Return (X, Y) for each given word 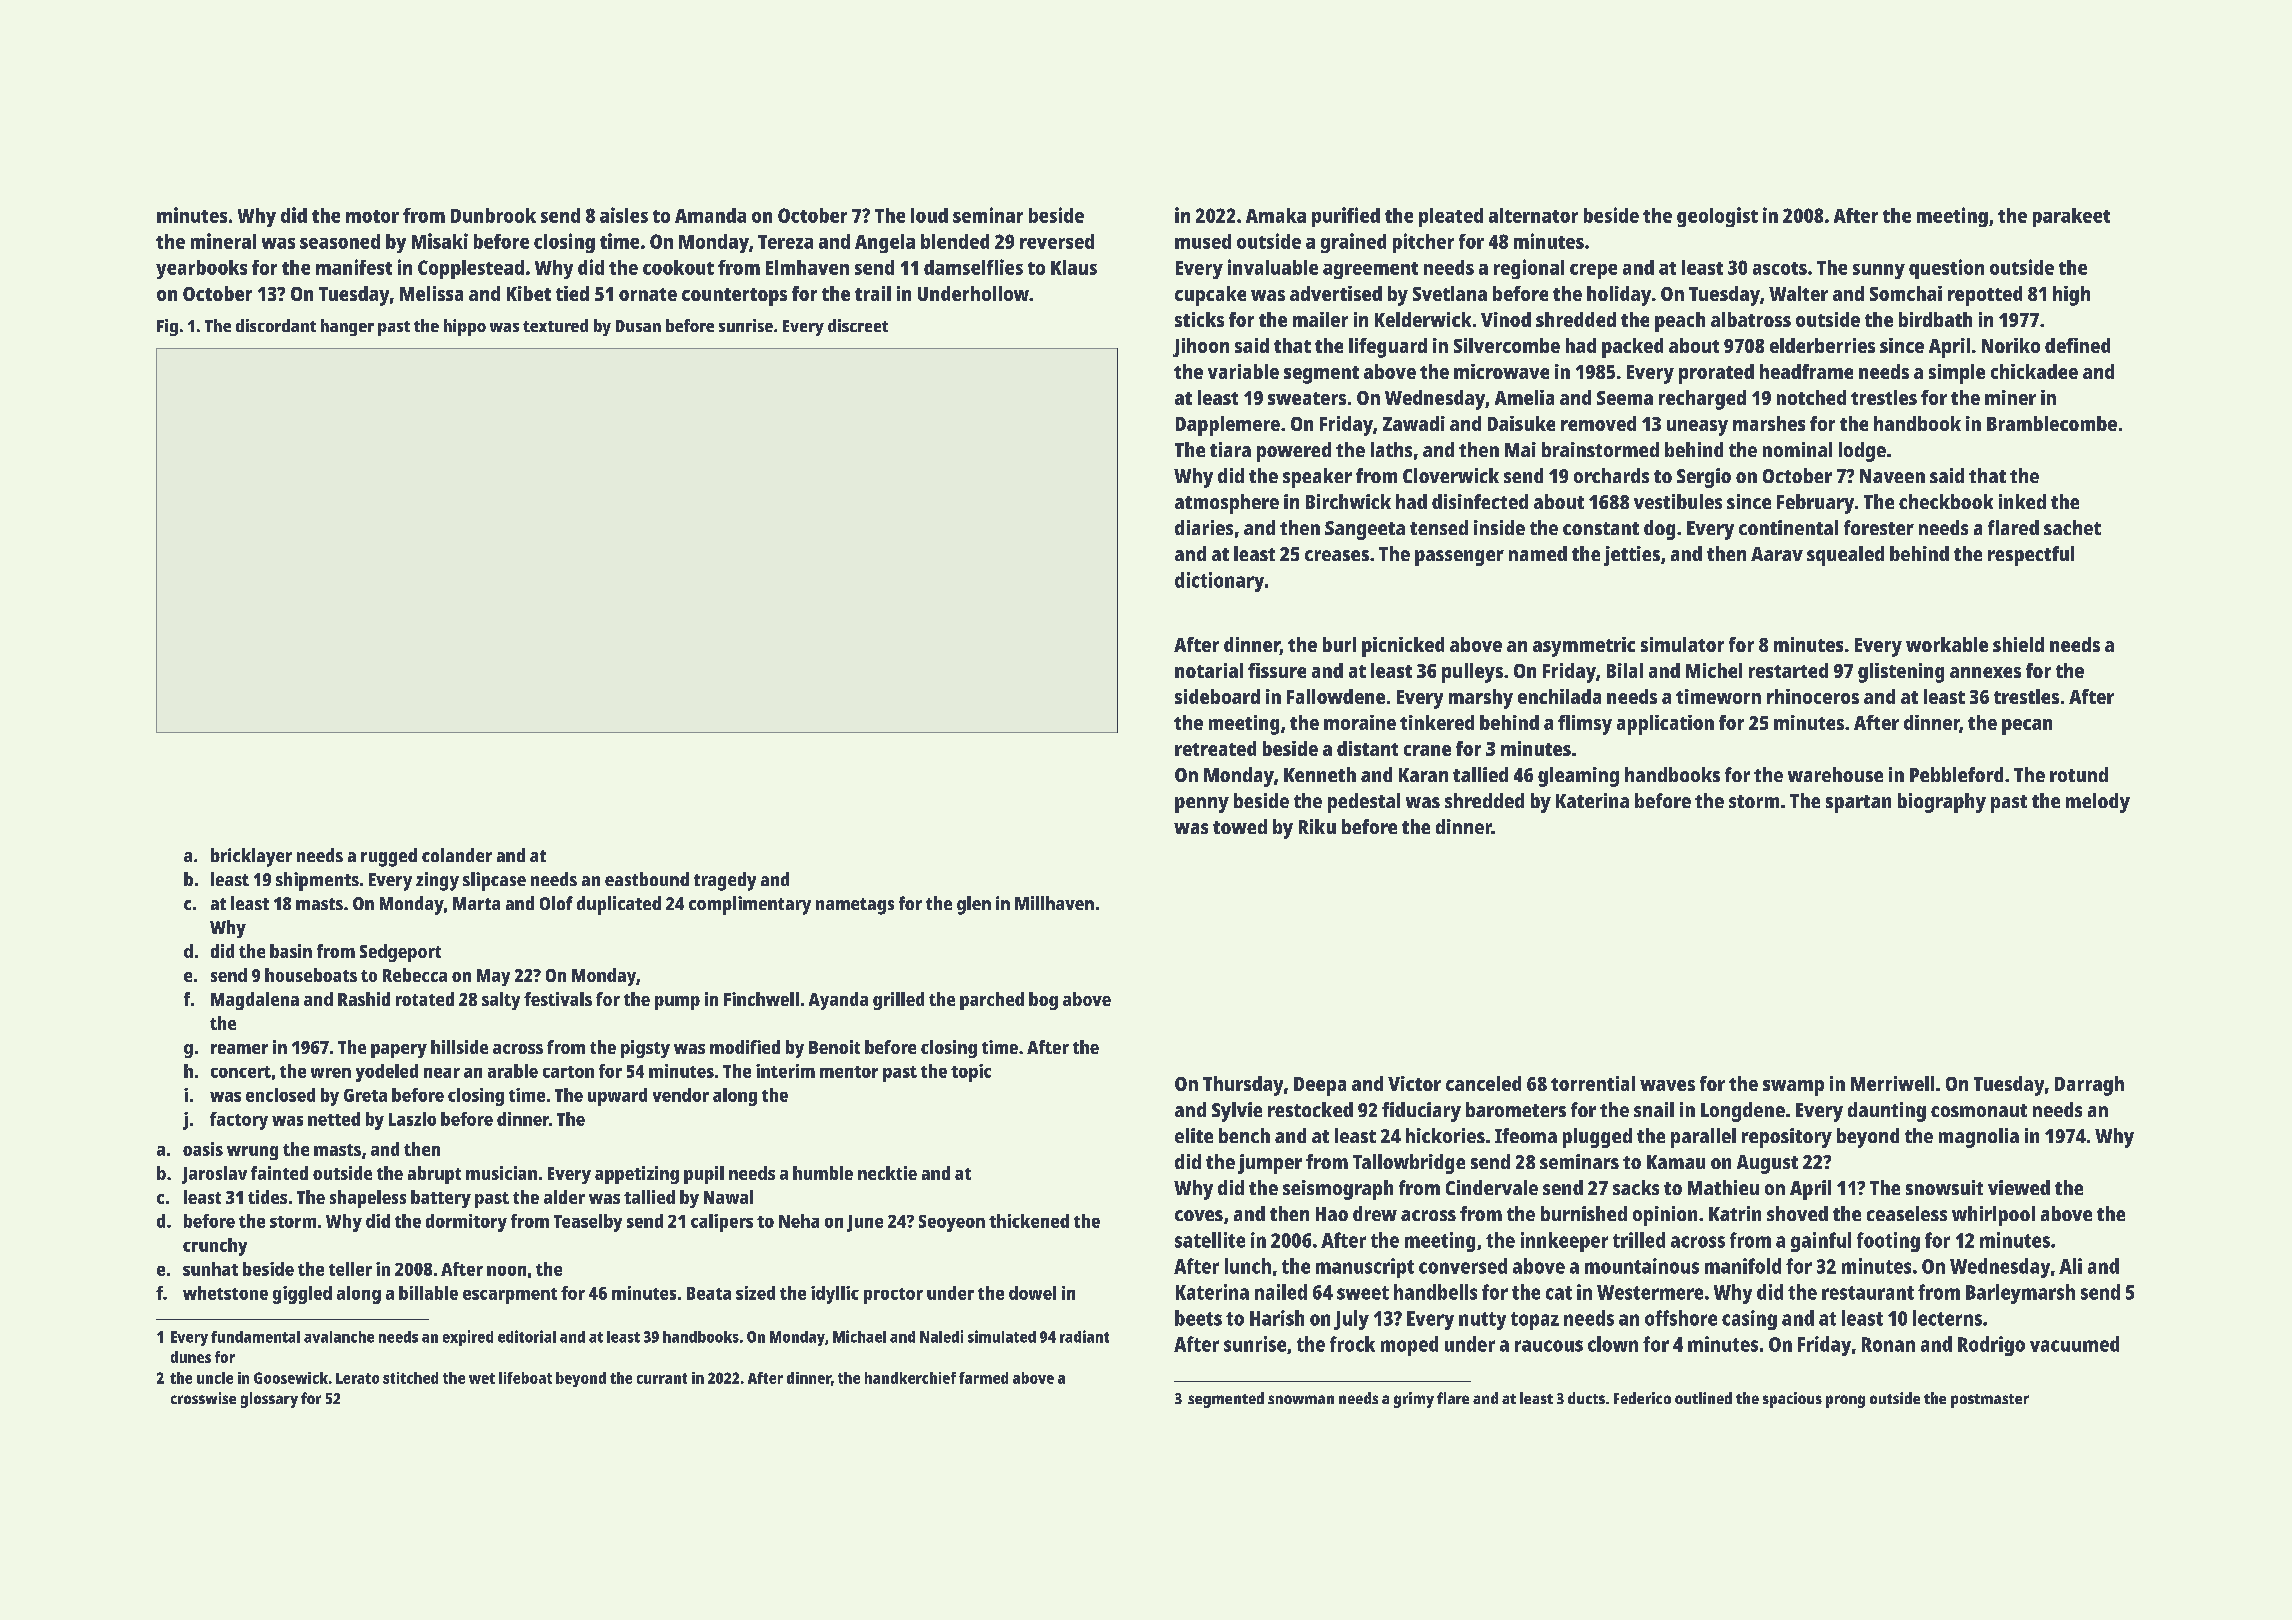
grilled (898, 1001)
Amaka (1276, 215)
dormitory (466, 1223)
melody (2098, 803)
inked (2022, 501)
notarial (1209, 670)
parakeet (2071, 217)
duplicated (619, 905)
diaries (1204, 527)
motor (372, 216)
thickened (1029, 1221)
